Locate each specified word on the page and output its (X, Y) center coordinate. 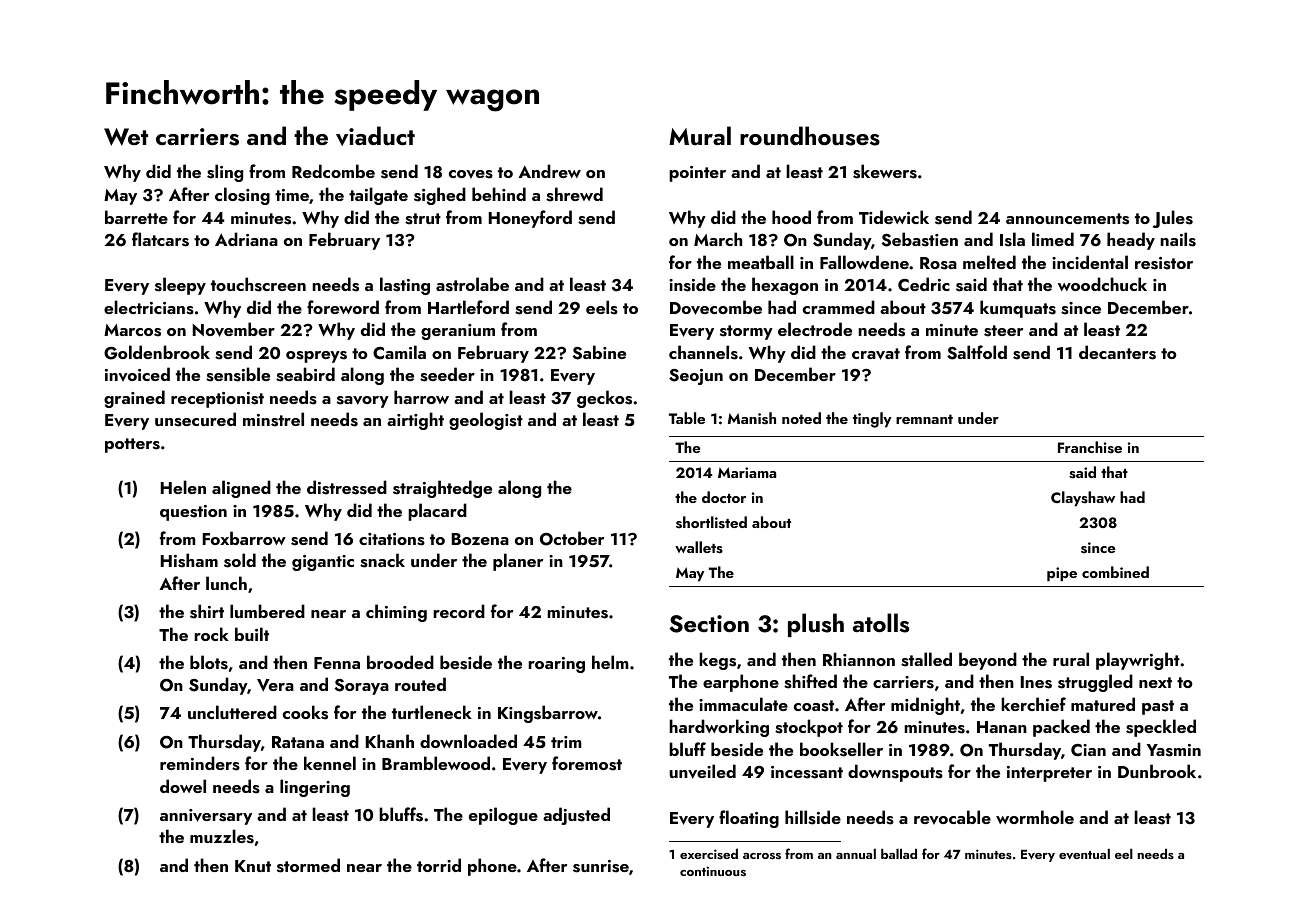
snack (382, 560)
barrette (136, 217)
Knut (253, 866)
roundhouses (810, 136)
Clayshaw (1083, 499)
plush (816, 625)
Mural (700, 135)
